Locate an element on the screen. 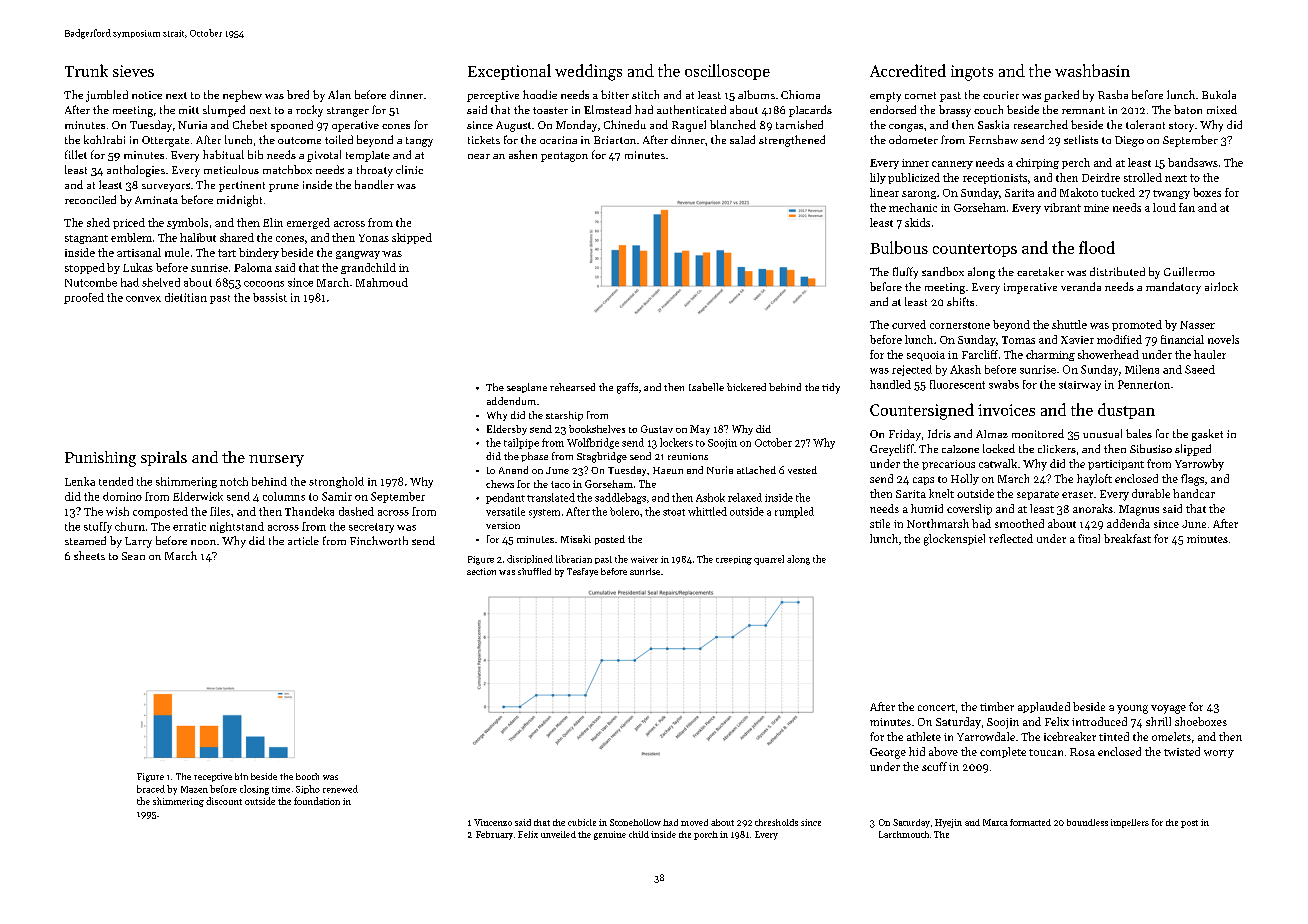 This screenshot has width=1308, height=924. unveiled is located at coordinates (558, 834).
